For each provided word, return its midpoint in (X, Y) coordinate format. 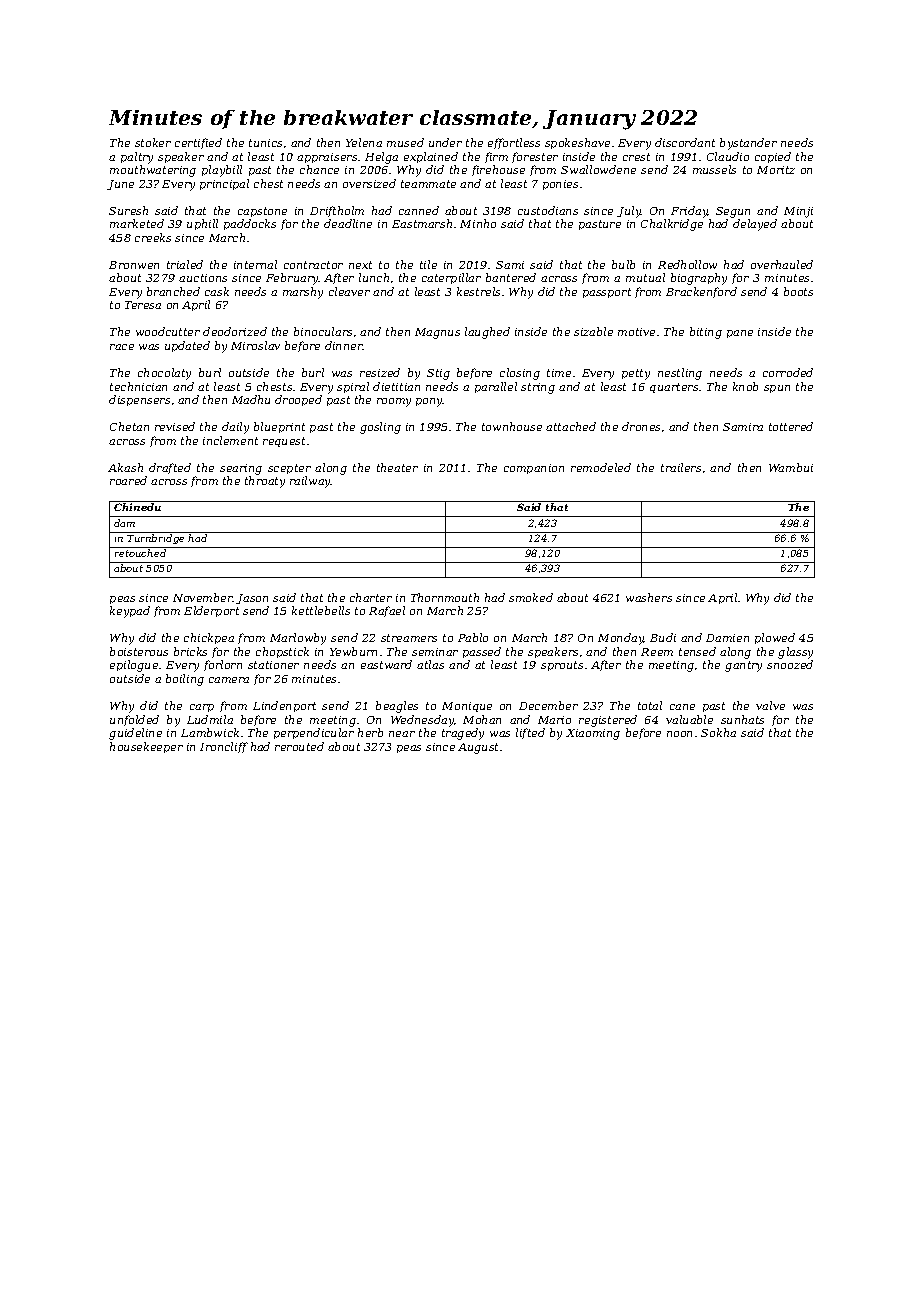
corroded (788, 372)
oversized (369, 183)
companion (534, 469)
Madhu (251, 399)
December (548, 705)
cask (217, 291)
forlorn (223, 665)
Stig (438, 374)
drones (641, 426)
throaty (265, 482)
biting (706, 333)
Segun (733, 212)
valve (770, 705)
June (120, 185)
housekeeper (146, 747)
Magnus (437, 333)
